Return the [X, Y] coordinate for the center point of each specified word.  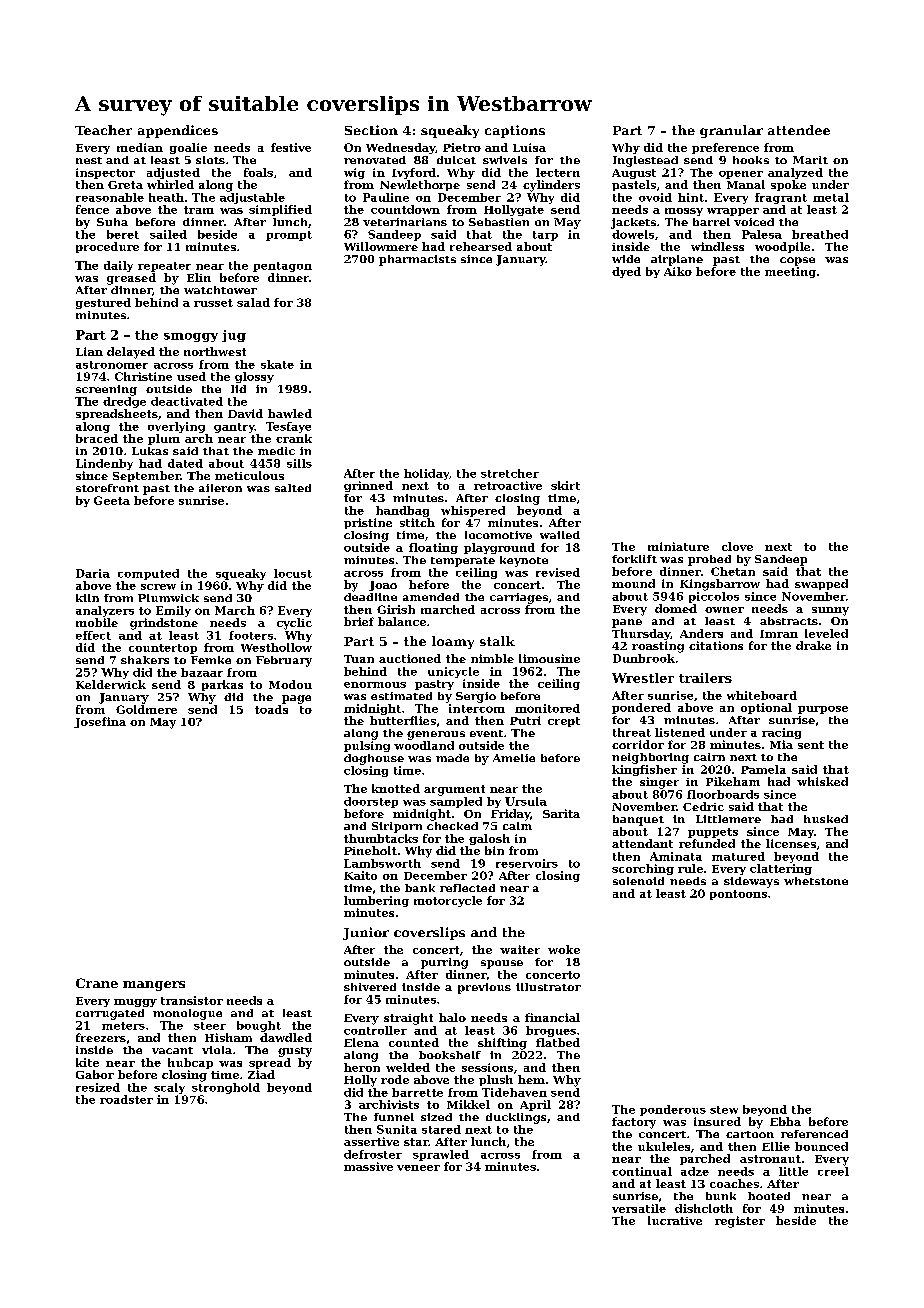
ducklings [516, 1118]
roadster [126, 1099]
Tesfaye [288, 427]
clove [737, 546]
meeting [790, 272]
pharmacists [417, 260]
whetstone [816, 881]
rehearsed [481, 246]
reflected [467, 888]
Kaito [360, 875]
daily [118, 266]
